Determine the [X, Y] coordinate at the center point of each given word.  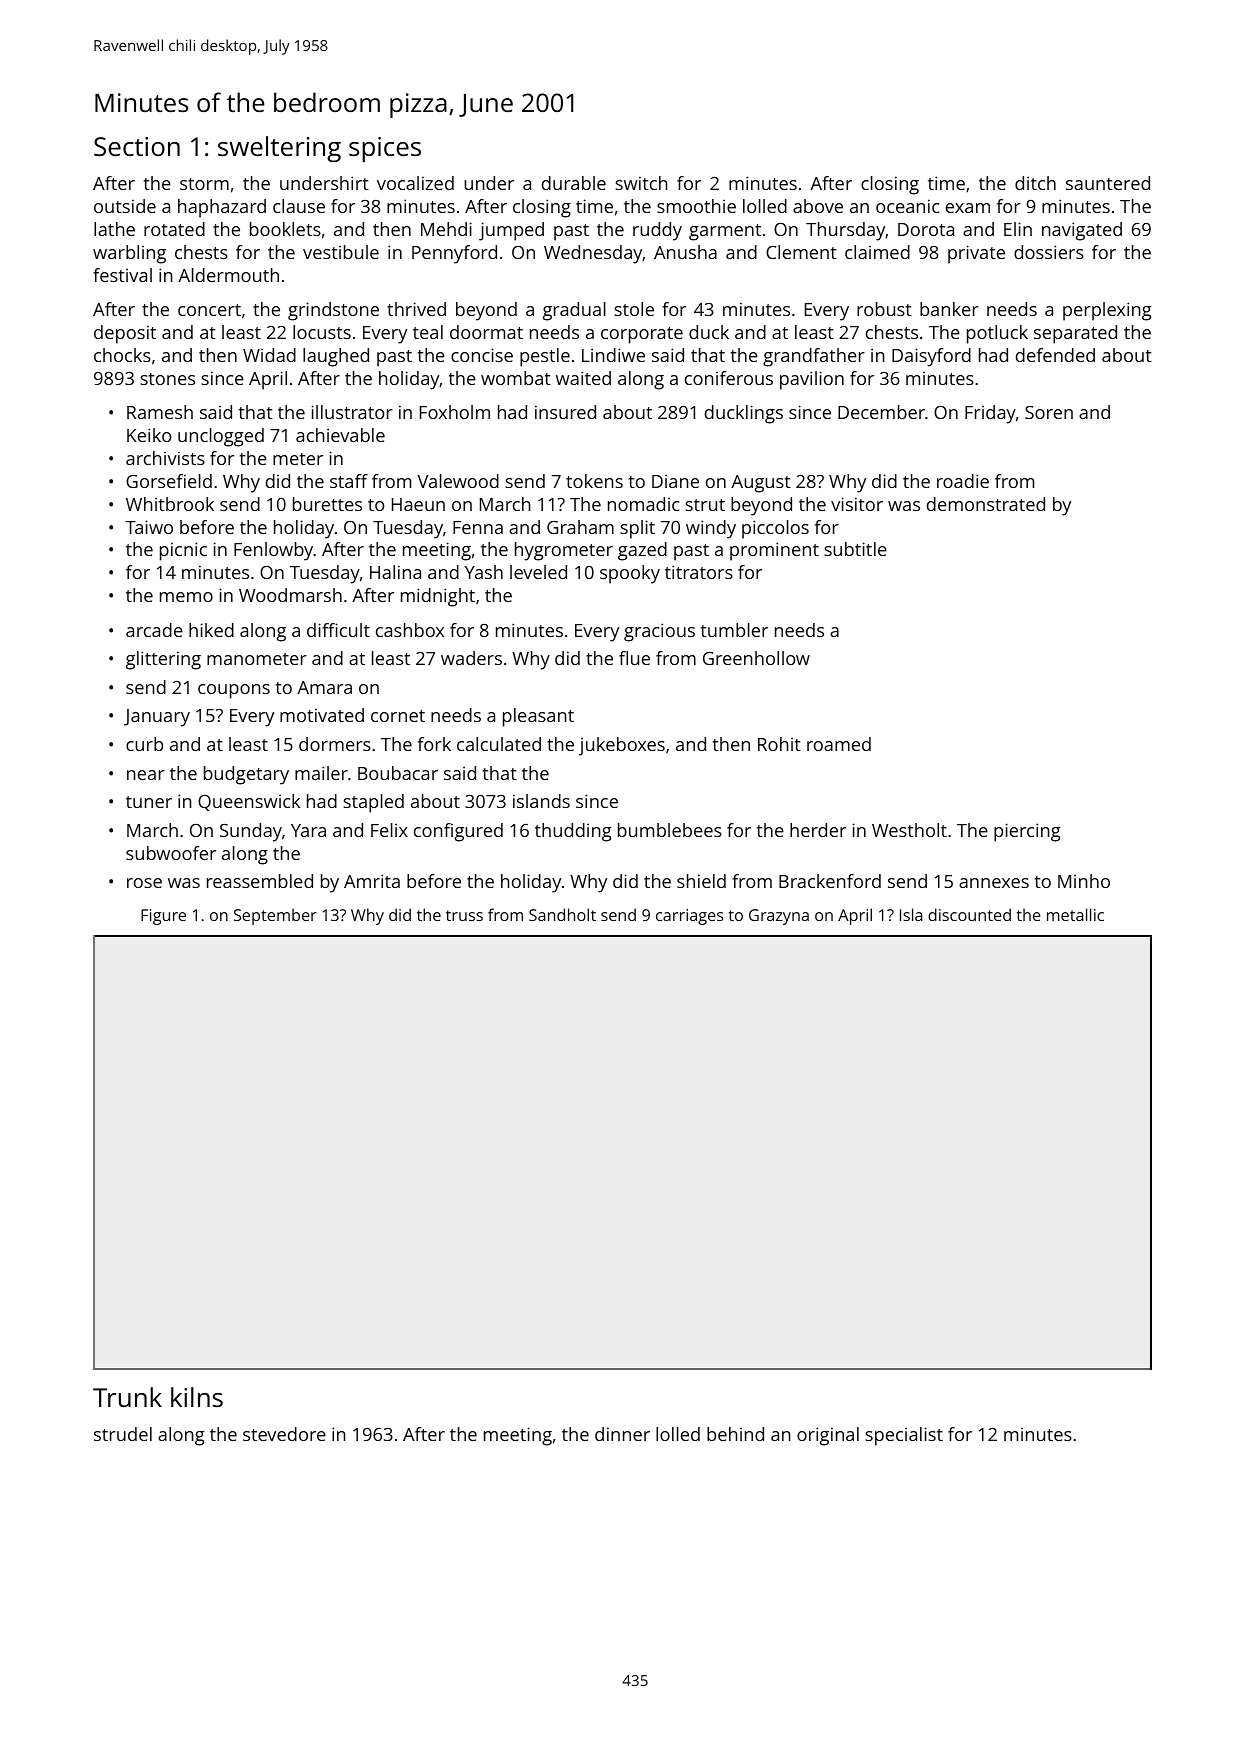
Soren [1049, 412]
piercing [1027, 832]
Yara [308, 830]
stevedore [284, 1434]
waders [471, 658]
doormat [486, 332]
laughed [336, 357]
